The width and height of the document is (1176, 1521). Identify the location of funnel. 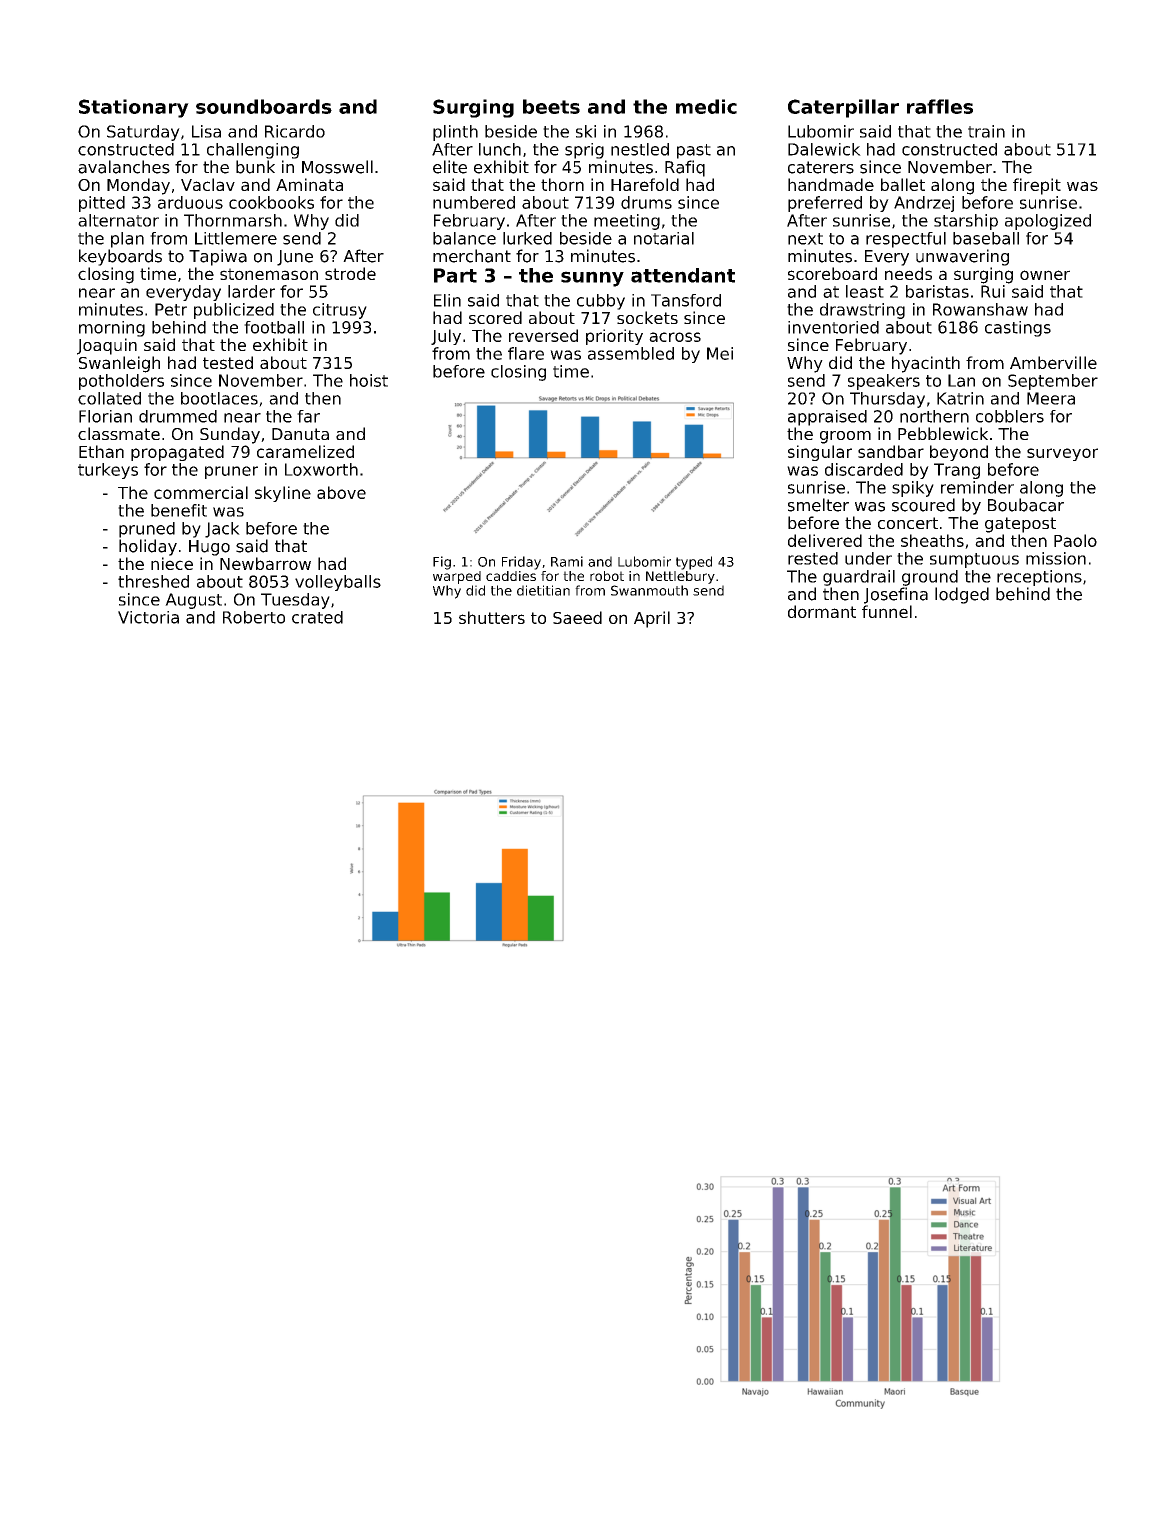
(887, 611).
